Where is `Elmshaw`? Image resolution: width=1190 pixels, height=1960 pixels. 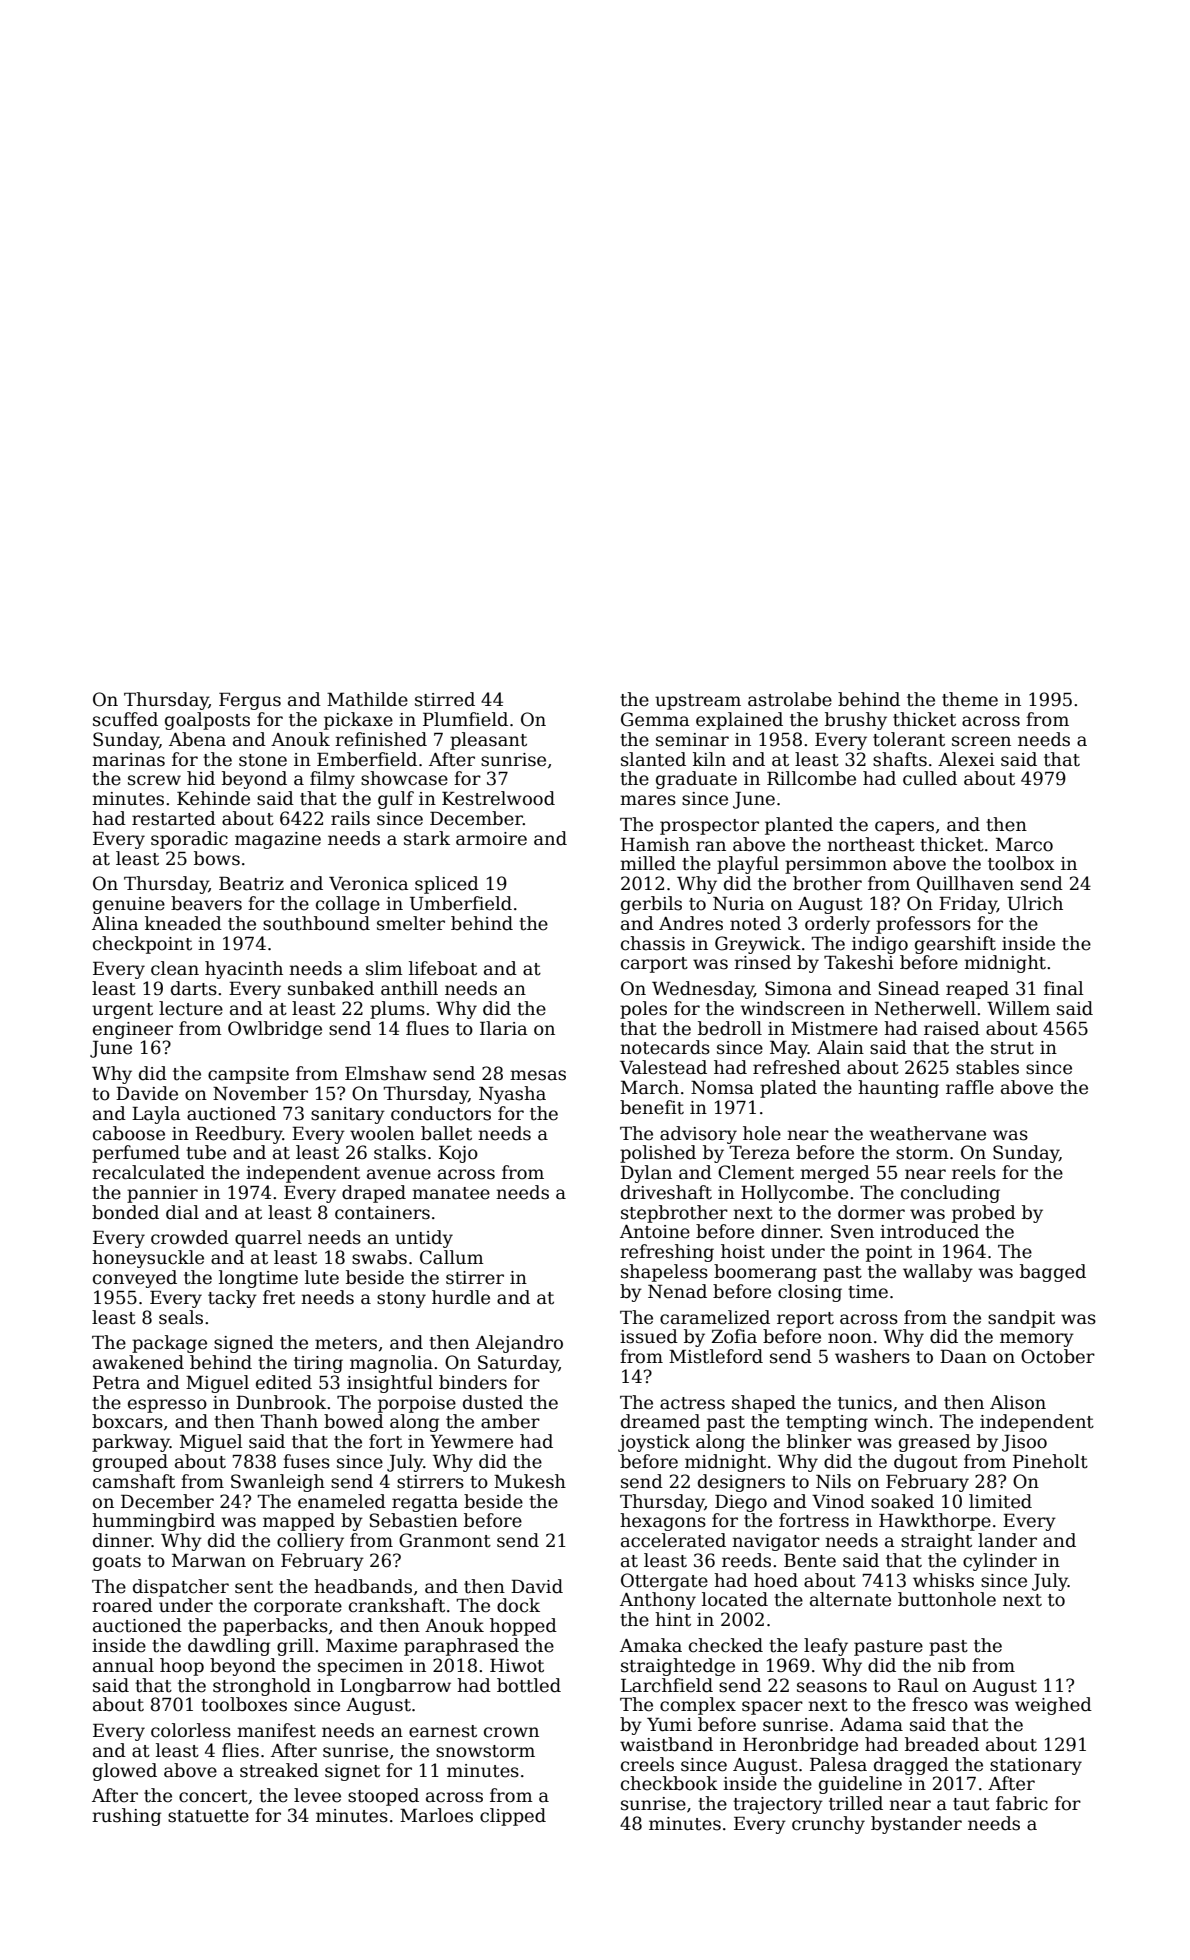 Elmshaw is located at coordinates (386, 1073).
